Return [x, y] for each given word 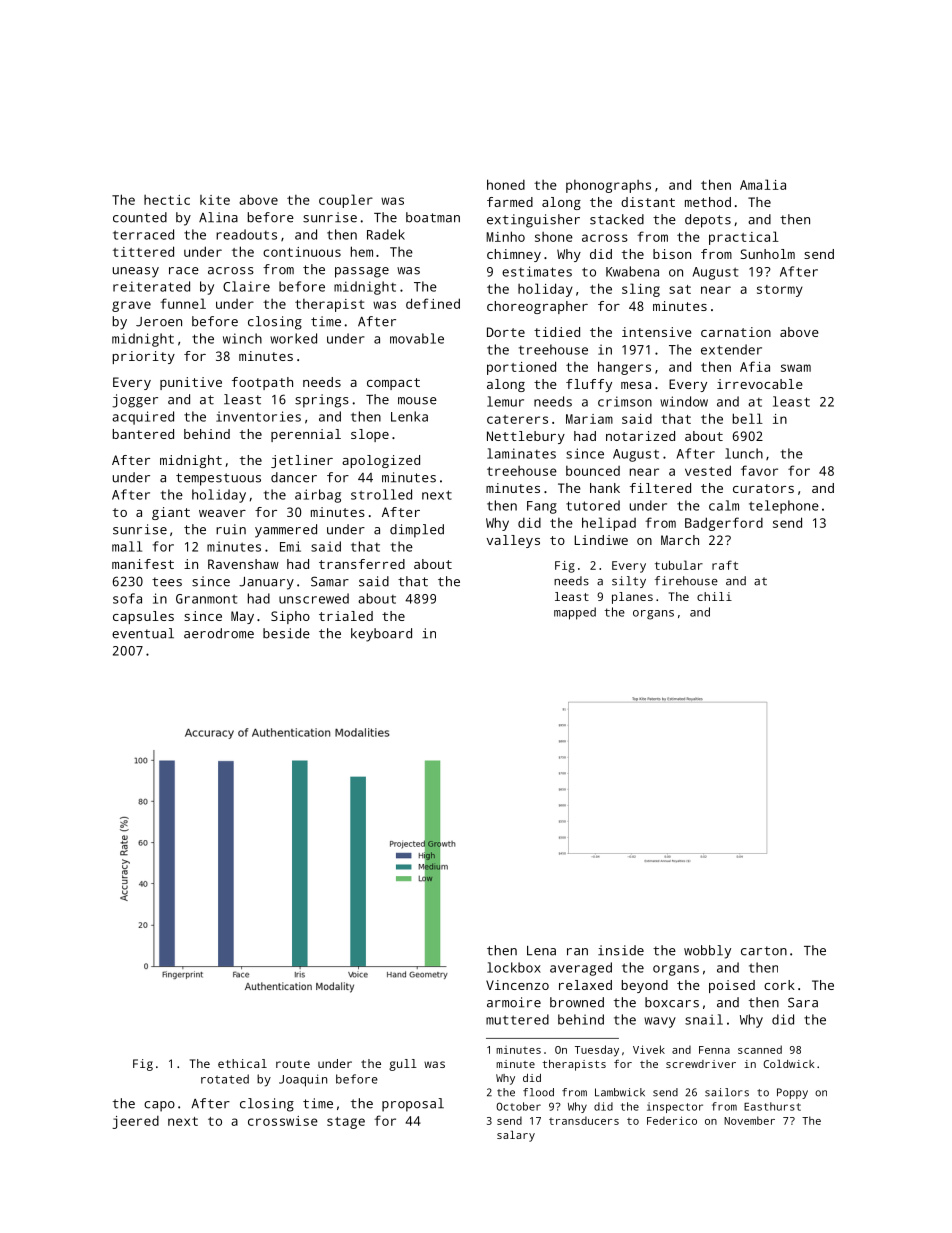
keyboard [381, 635]
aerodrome [219, 633]
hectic [167, 200]
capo [159, 1106]
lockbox [514, 967]
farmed [510, 202]
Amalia [763, 184]
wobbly [707, 952]
